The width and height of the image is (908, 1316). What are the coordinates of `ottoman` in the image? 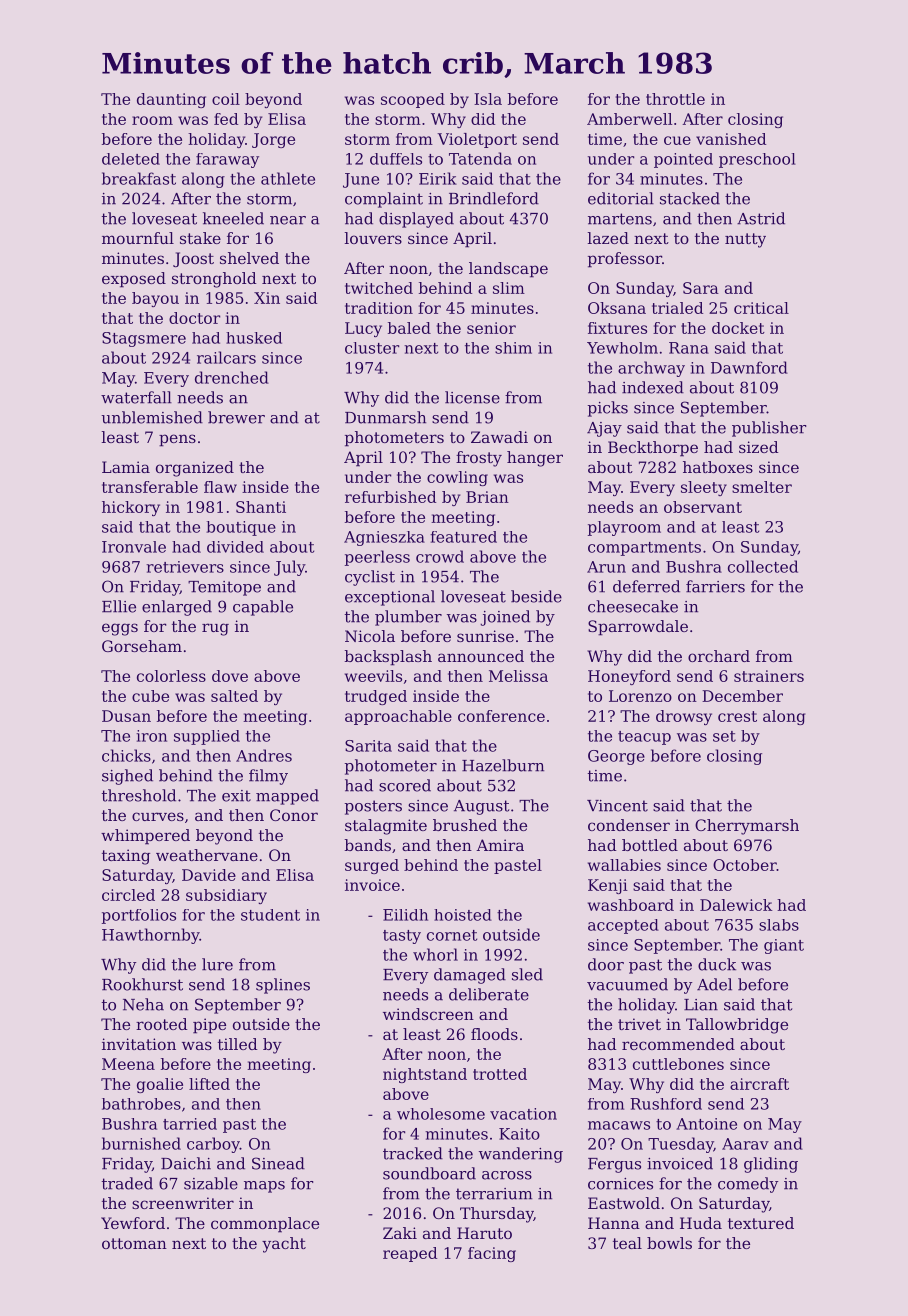 It's located at (134, 1243).
